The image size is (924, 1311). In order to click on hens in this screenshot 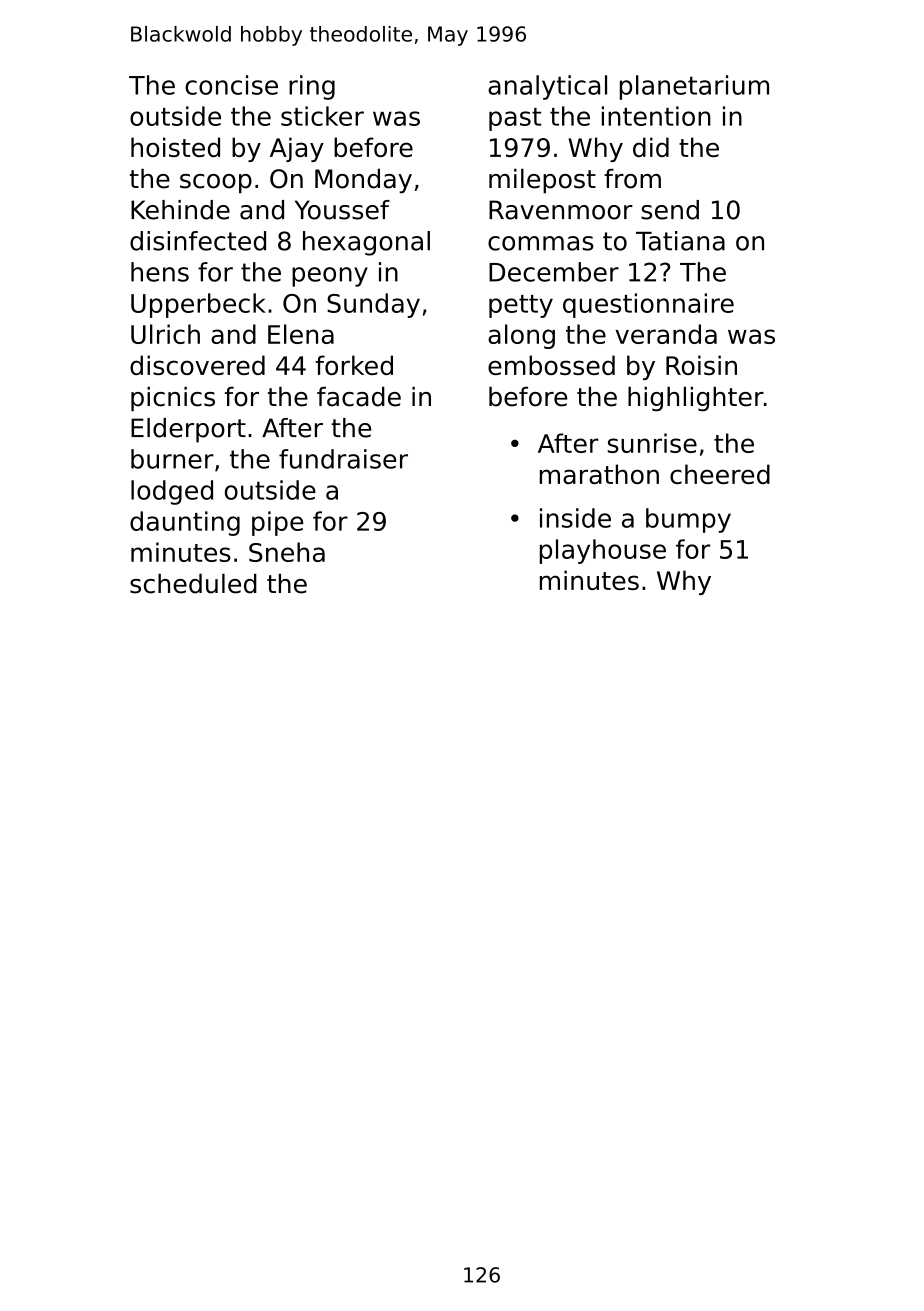, I will do `click(160, 272)`.
